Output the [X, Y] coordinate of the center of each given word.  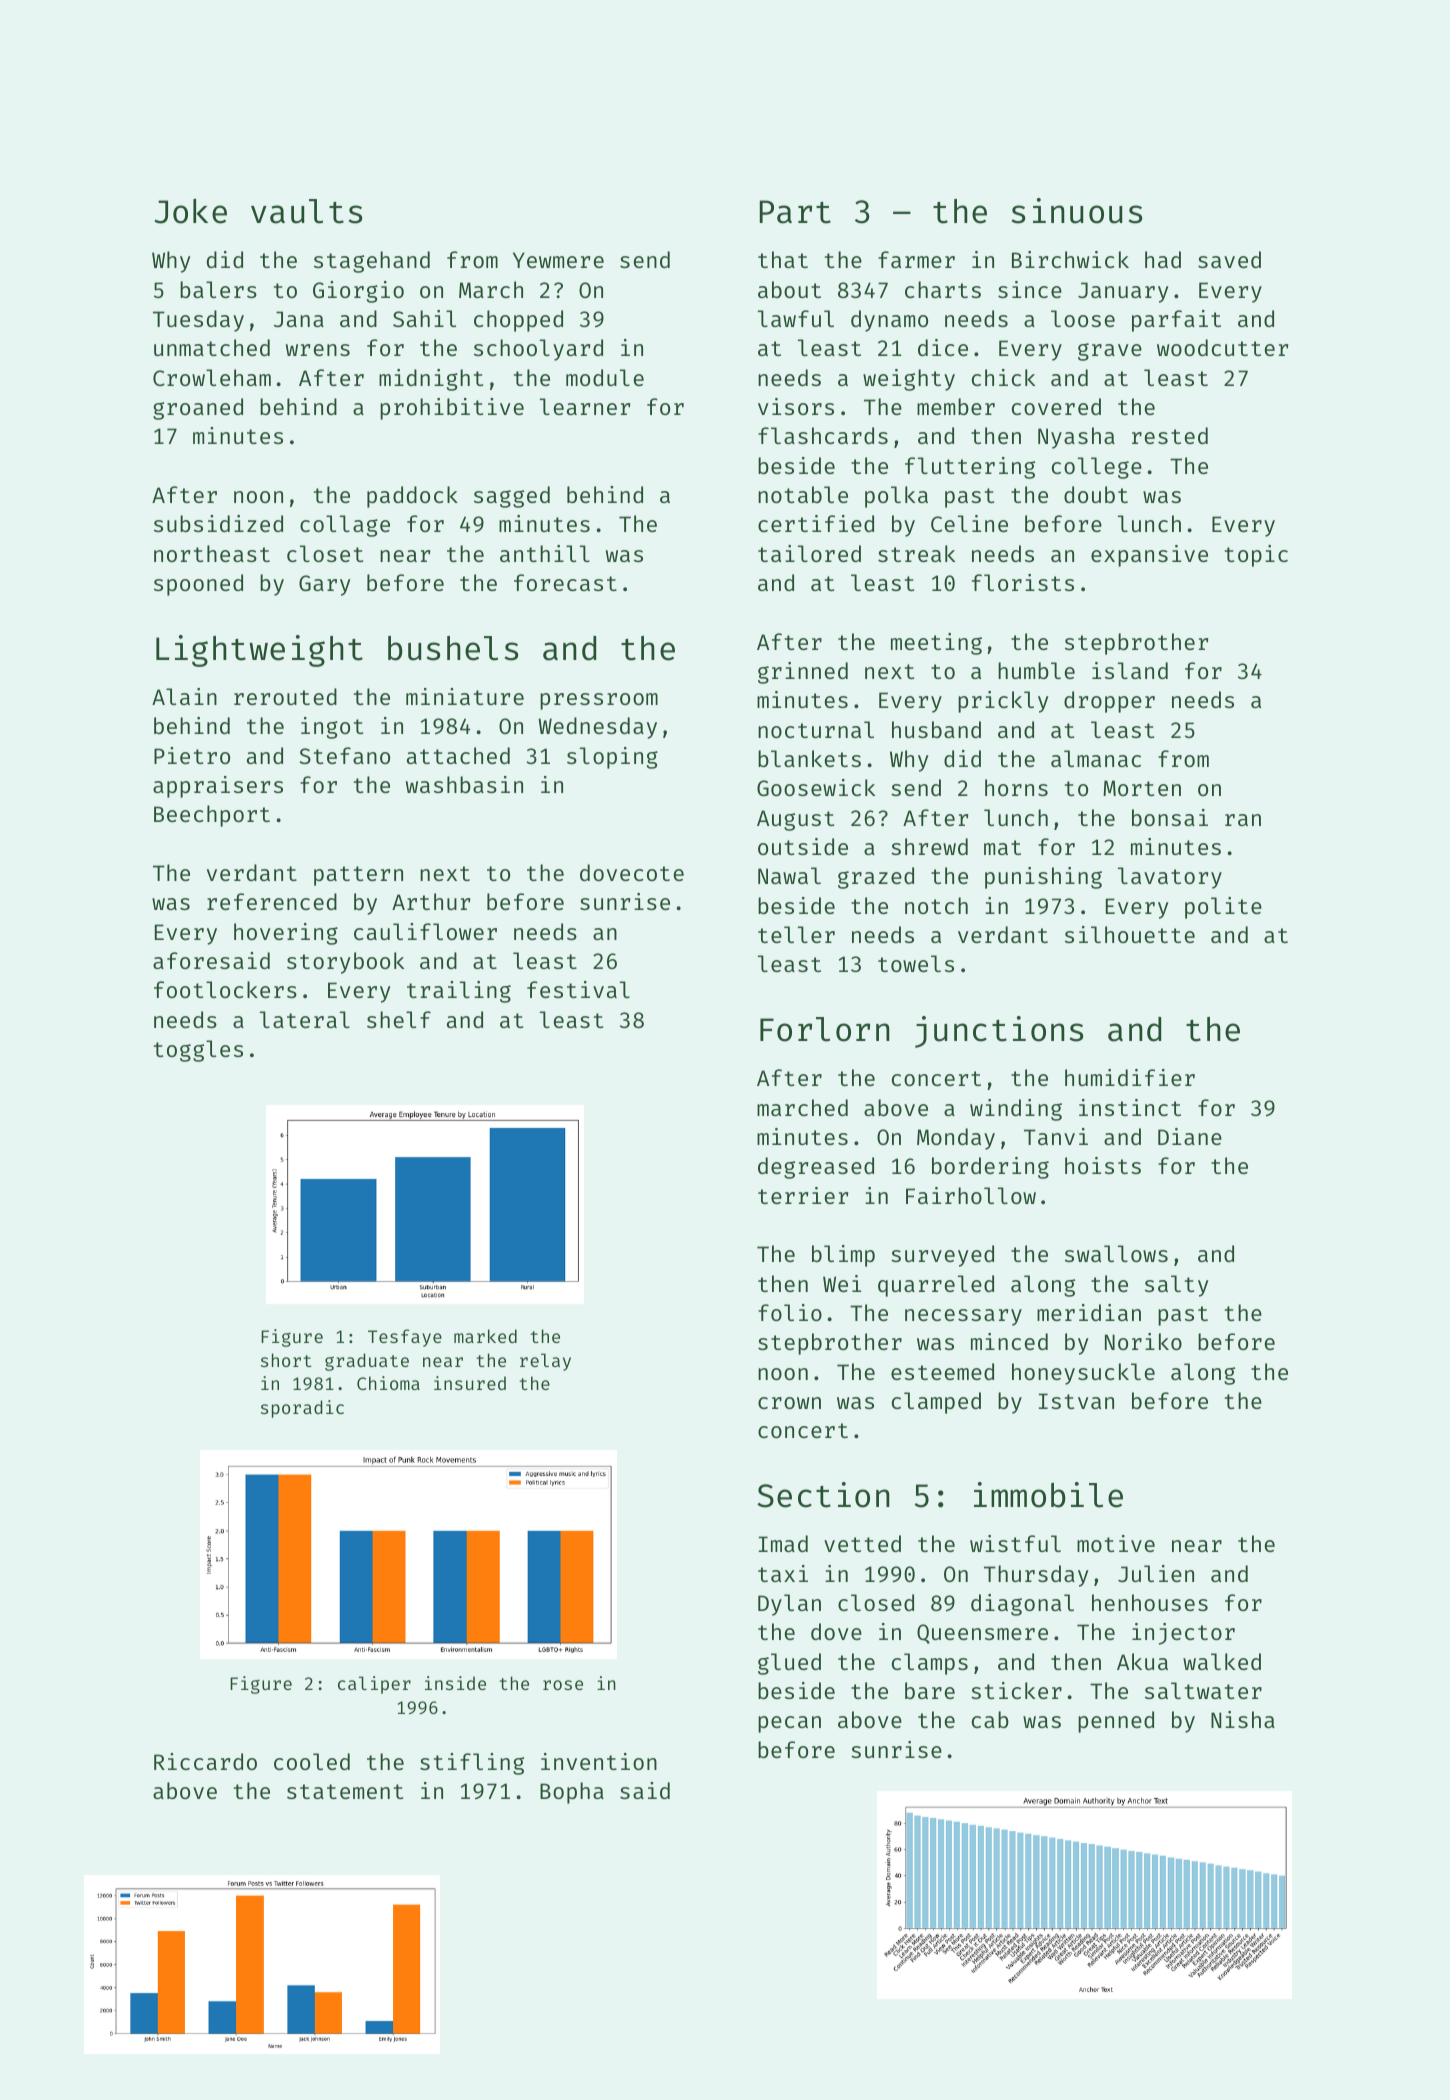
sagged [512, 497]
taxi [783, 1573]
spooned [198, 585]
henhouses [1150, 1602]
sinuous [1077, 211]
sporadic [302, 1409]
